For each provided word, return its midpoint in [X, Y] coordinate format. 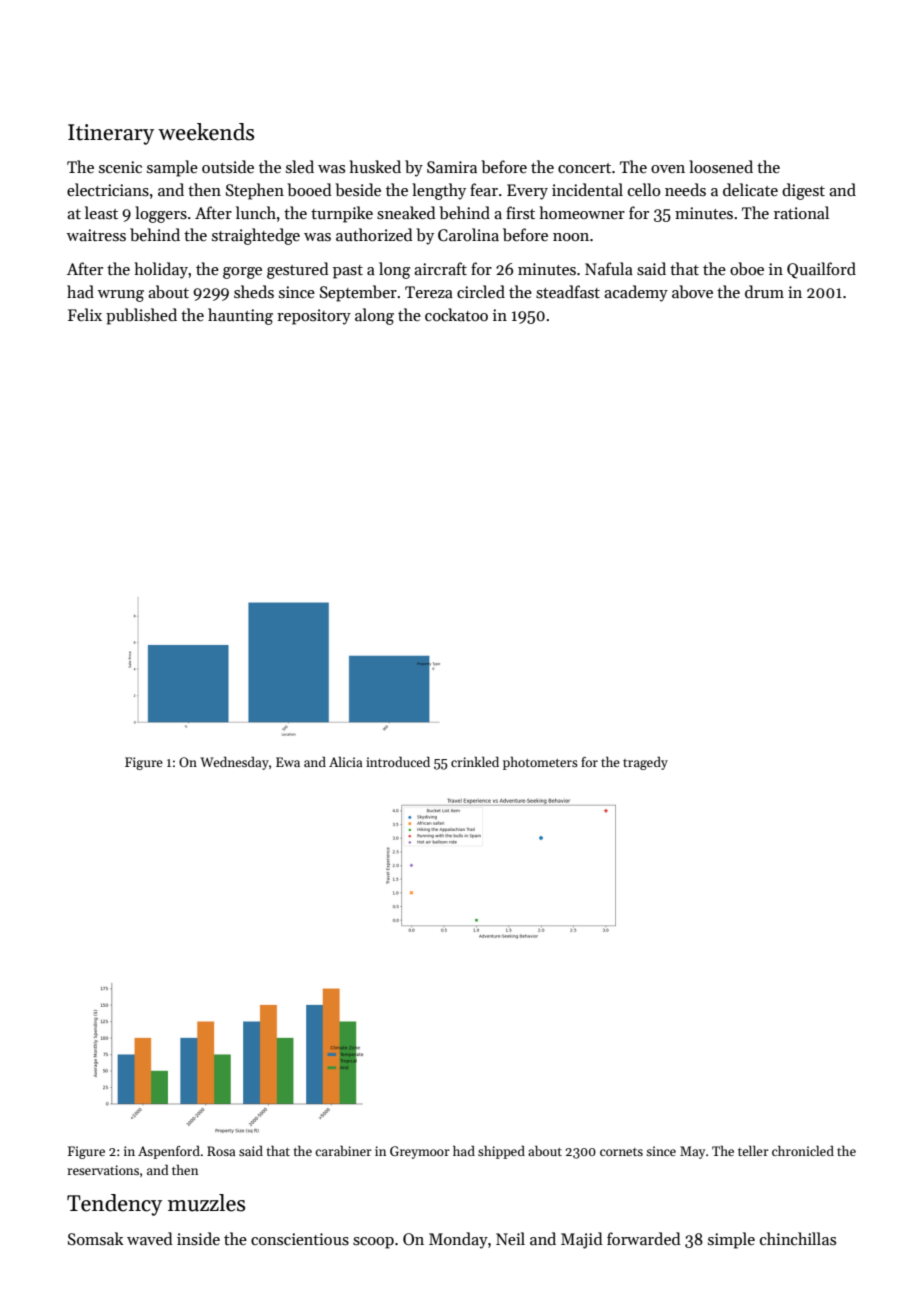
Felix [85, 314]
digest [803, 191]
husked [375, 166]
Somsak [96, 1238]
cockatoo [456, 314]
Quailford [821, 270]
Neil [510, 1238]
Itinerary [111, 134]
